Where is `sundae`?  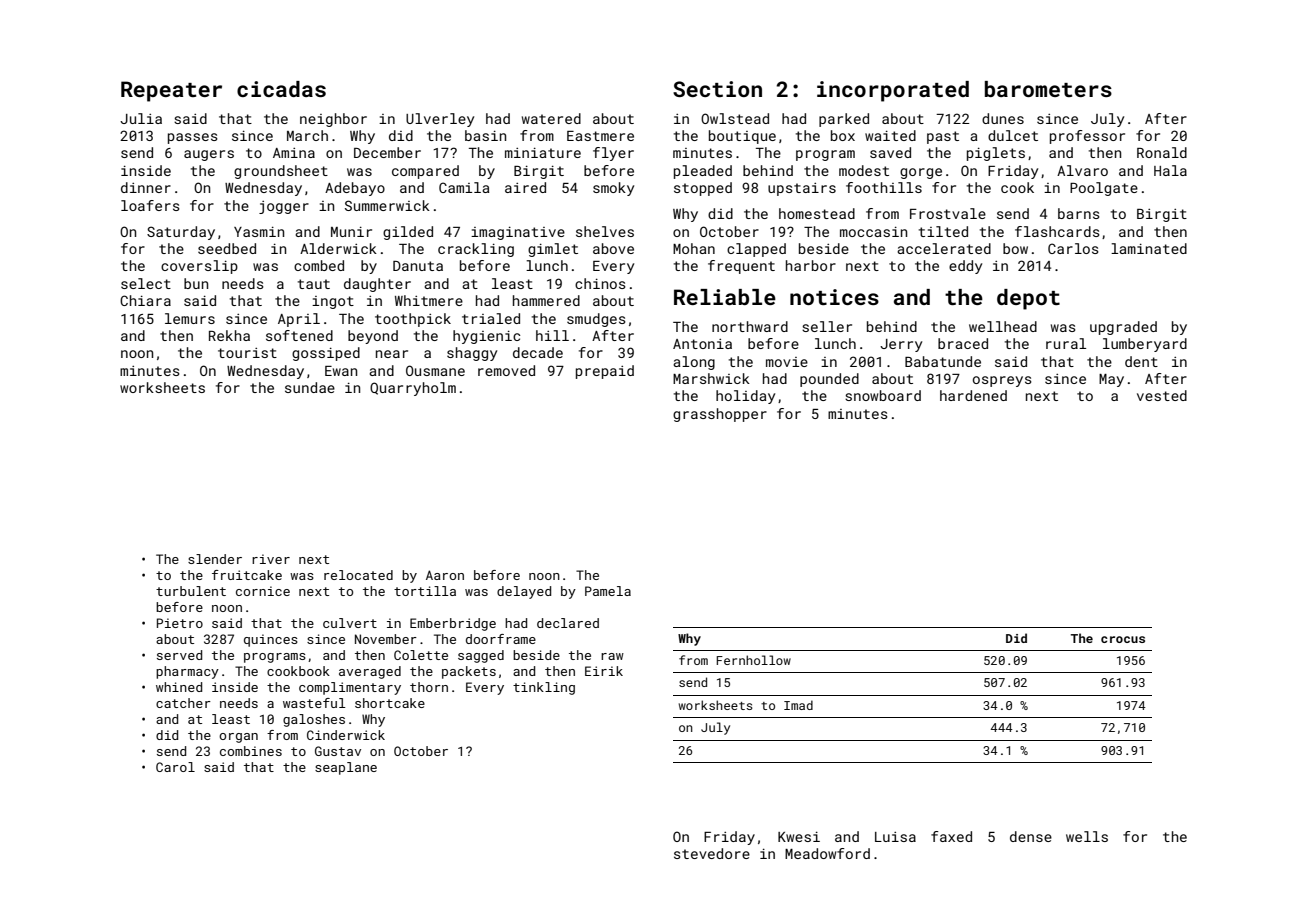
sundae is located at coordinates (310, 387).
